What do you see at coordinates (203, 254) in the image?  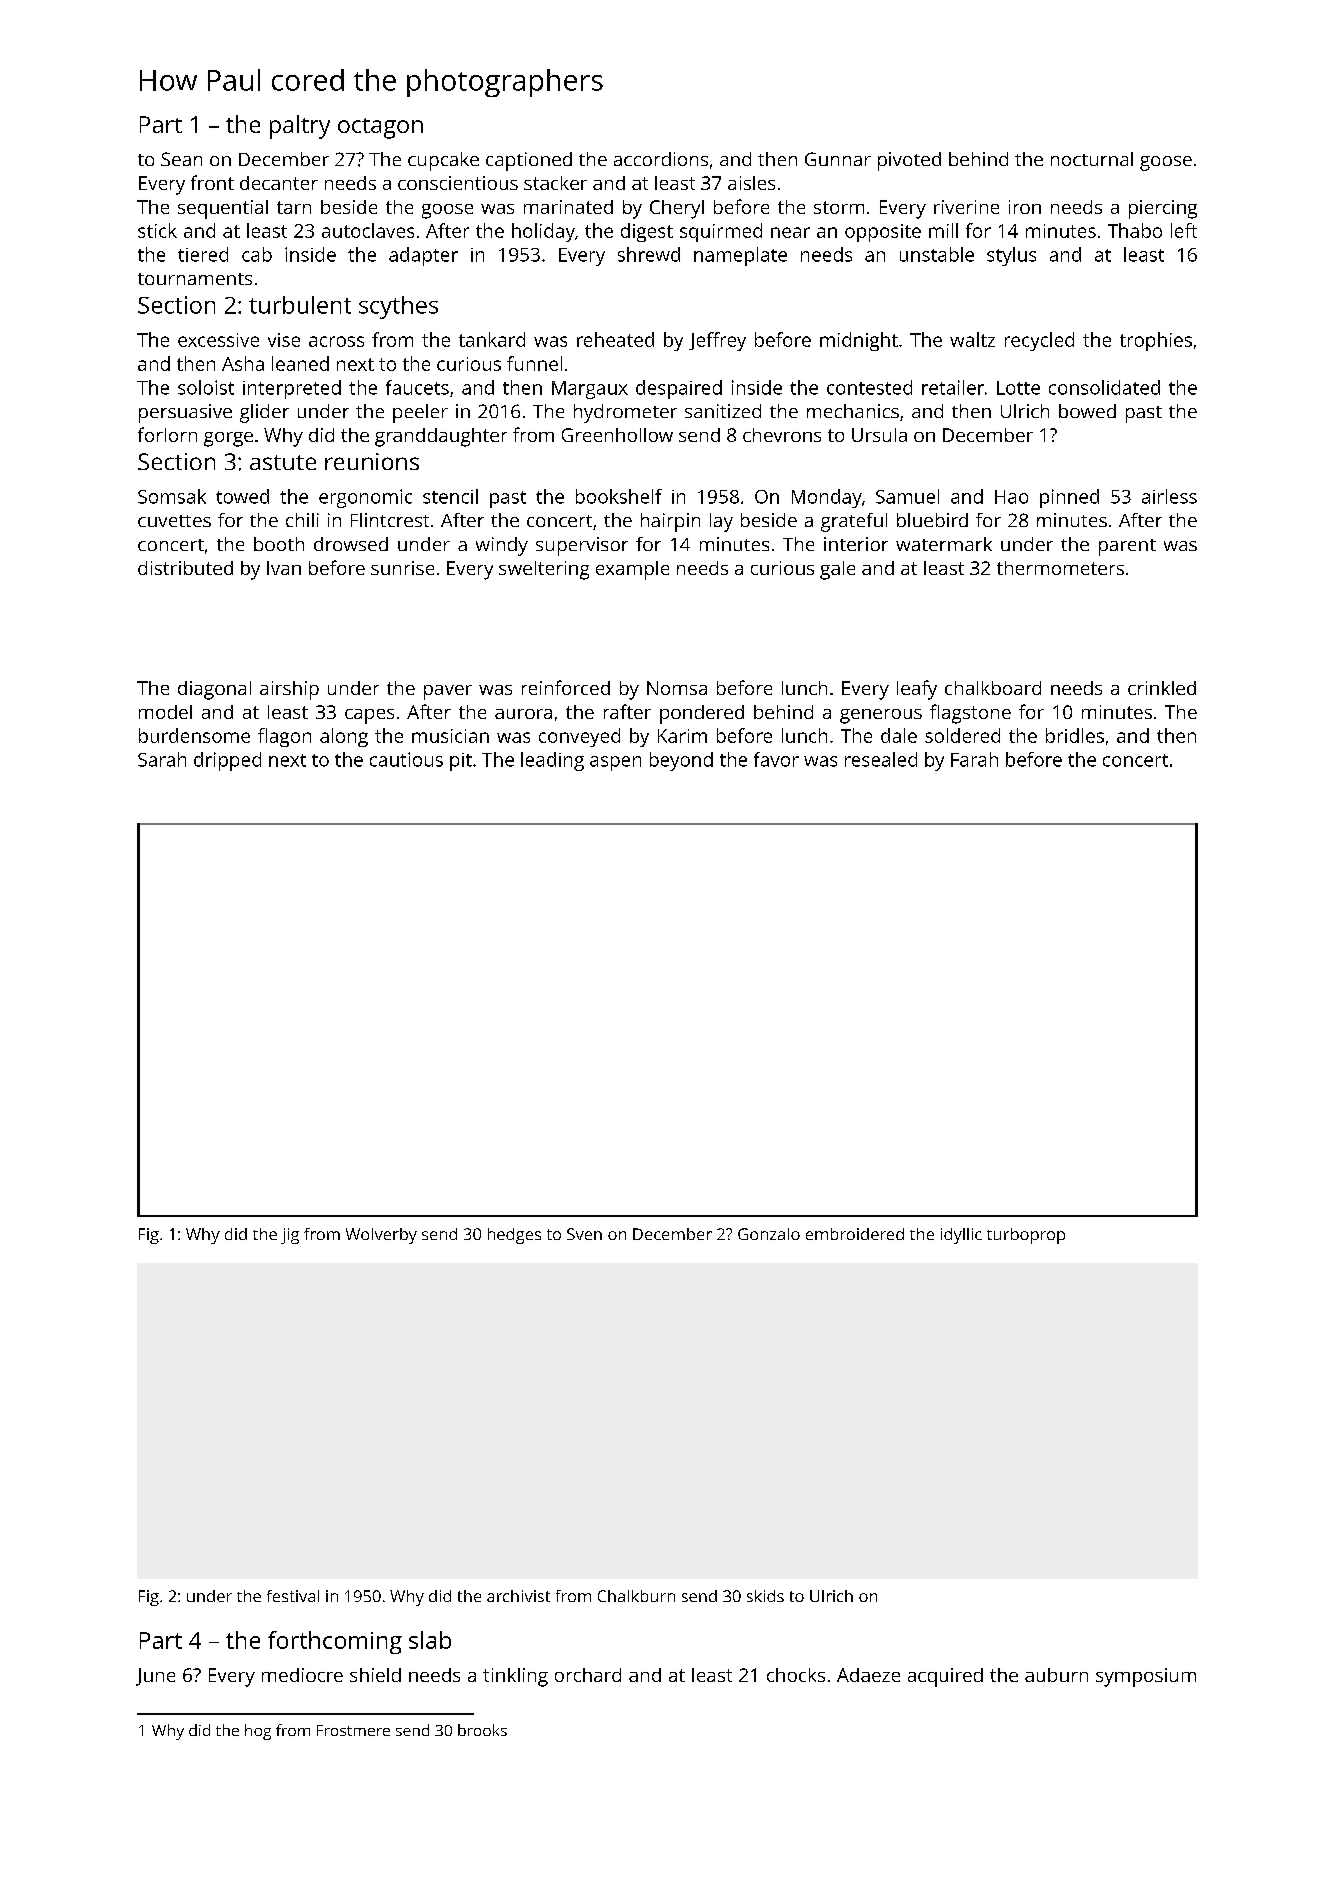 I see `tiered` at bounding box center [203, 254].
